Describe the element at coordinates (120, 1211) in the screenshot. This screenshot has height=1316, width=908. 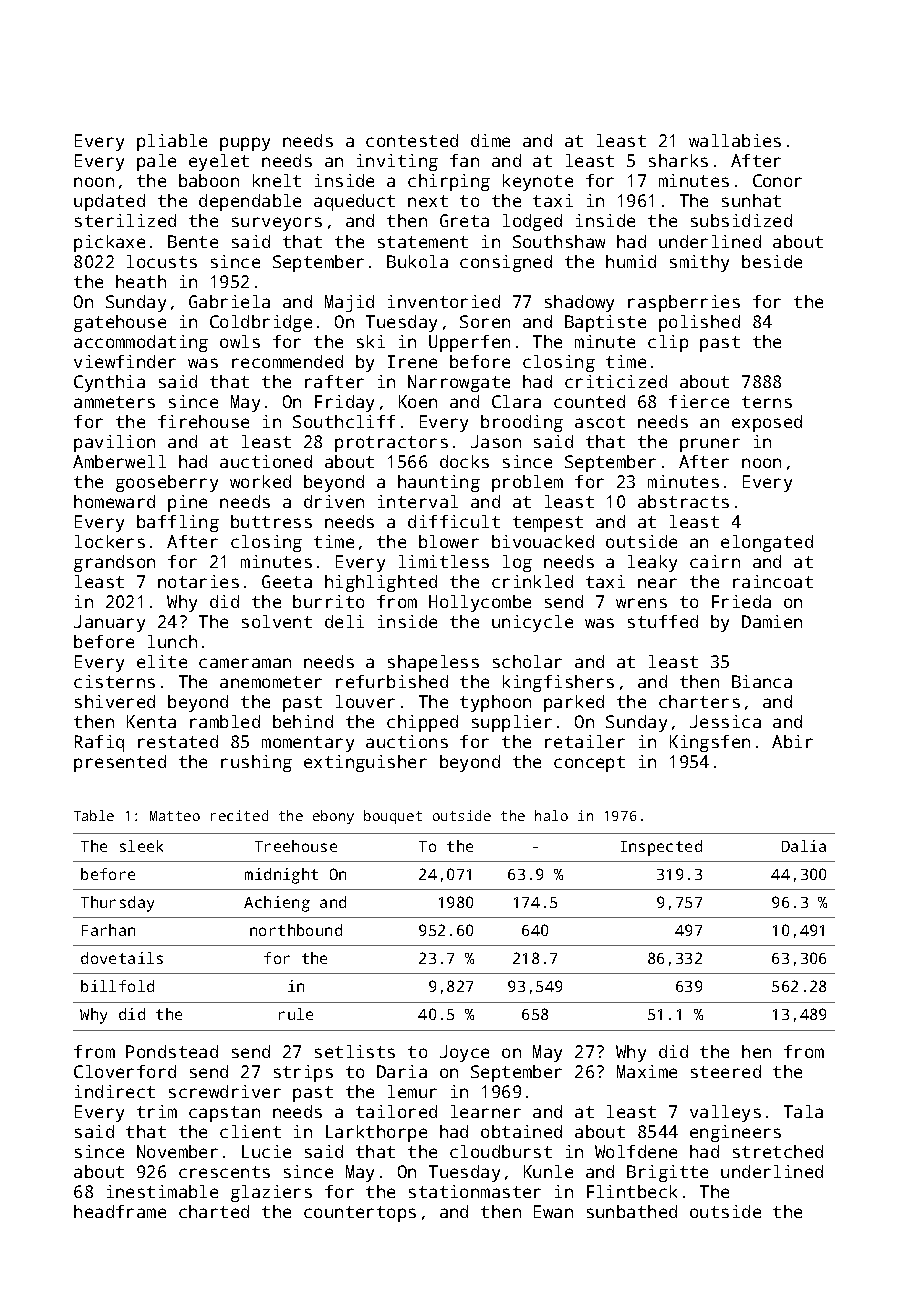
I see `headframe` at that location.
